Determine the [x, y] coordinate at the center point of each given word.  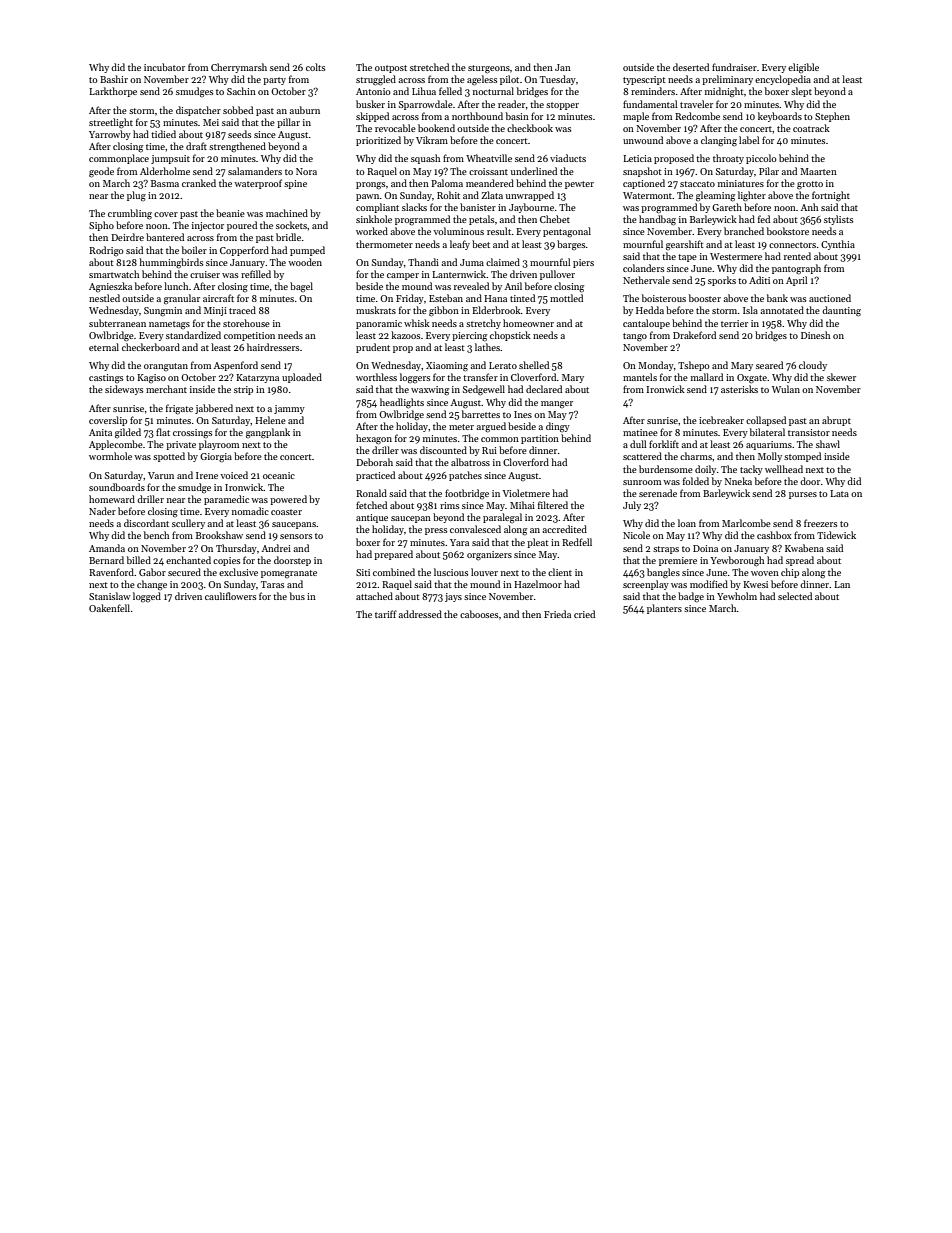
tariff [386, 614]
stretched [429, 67]
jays [453, 597]
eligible [803, 68]
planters [664, 609]
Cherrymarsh [239, 68]
